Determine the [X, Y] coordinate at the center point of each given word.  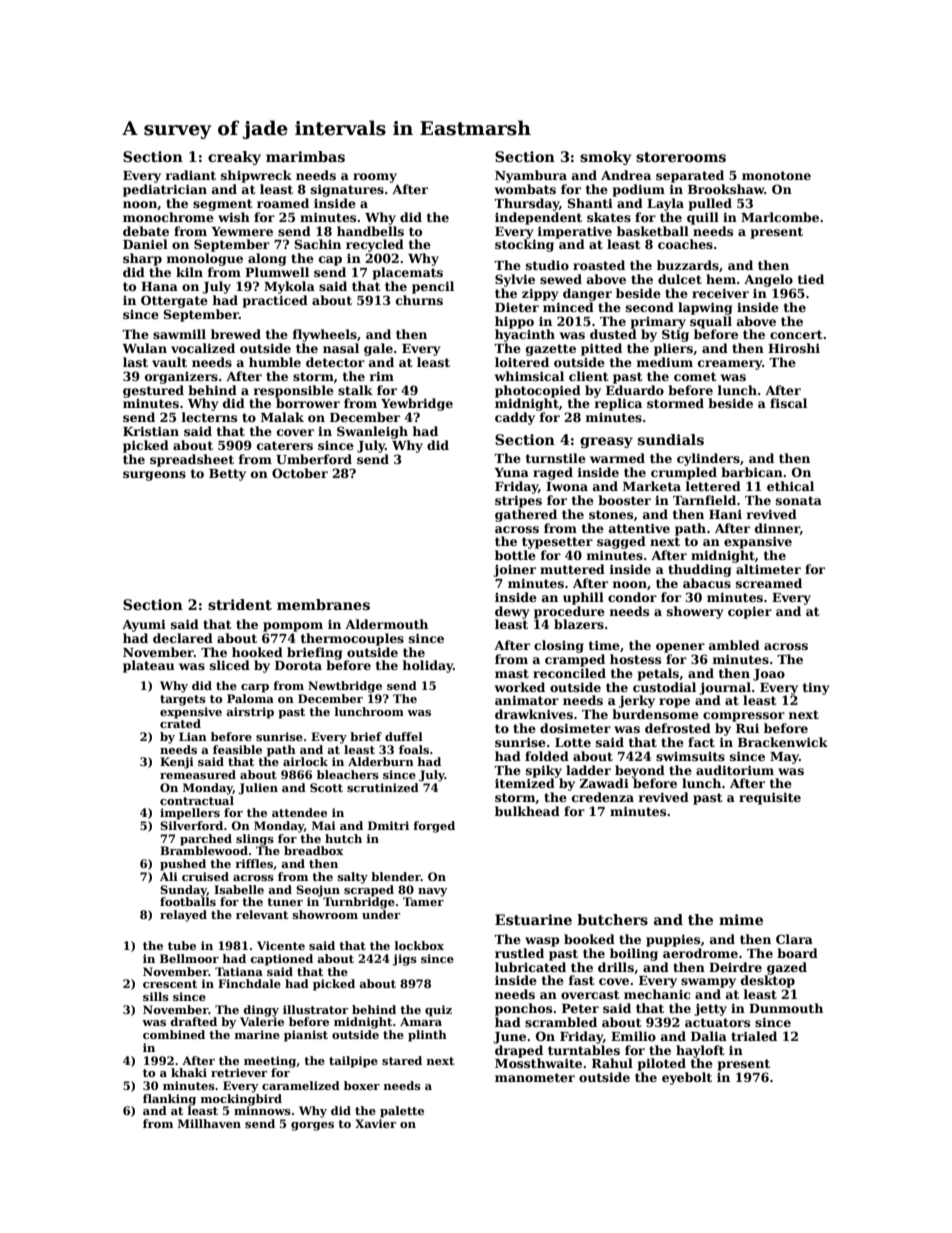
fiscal [788, 403]
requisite [770, 798]
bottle [515, 555]
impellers [190, 814]
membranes [323, 604]
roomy [375, 178]
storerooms [681, 157]
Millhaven [209, 1123]
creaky [234, 158]
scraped [369, 891]
